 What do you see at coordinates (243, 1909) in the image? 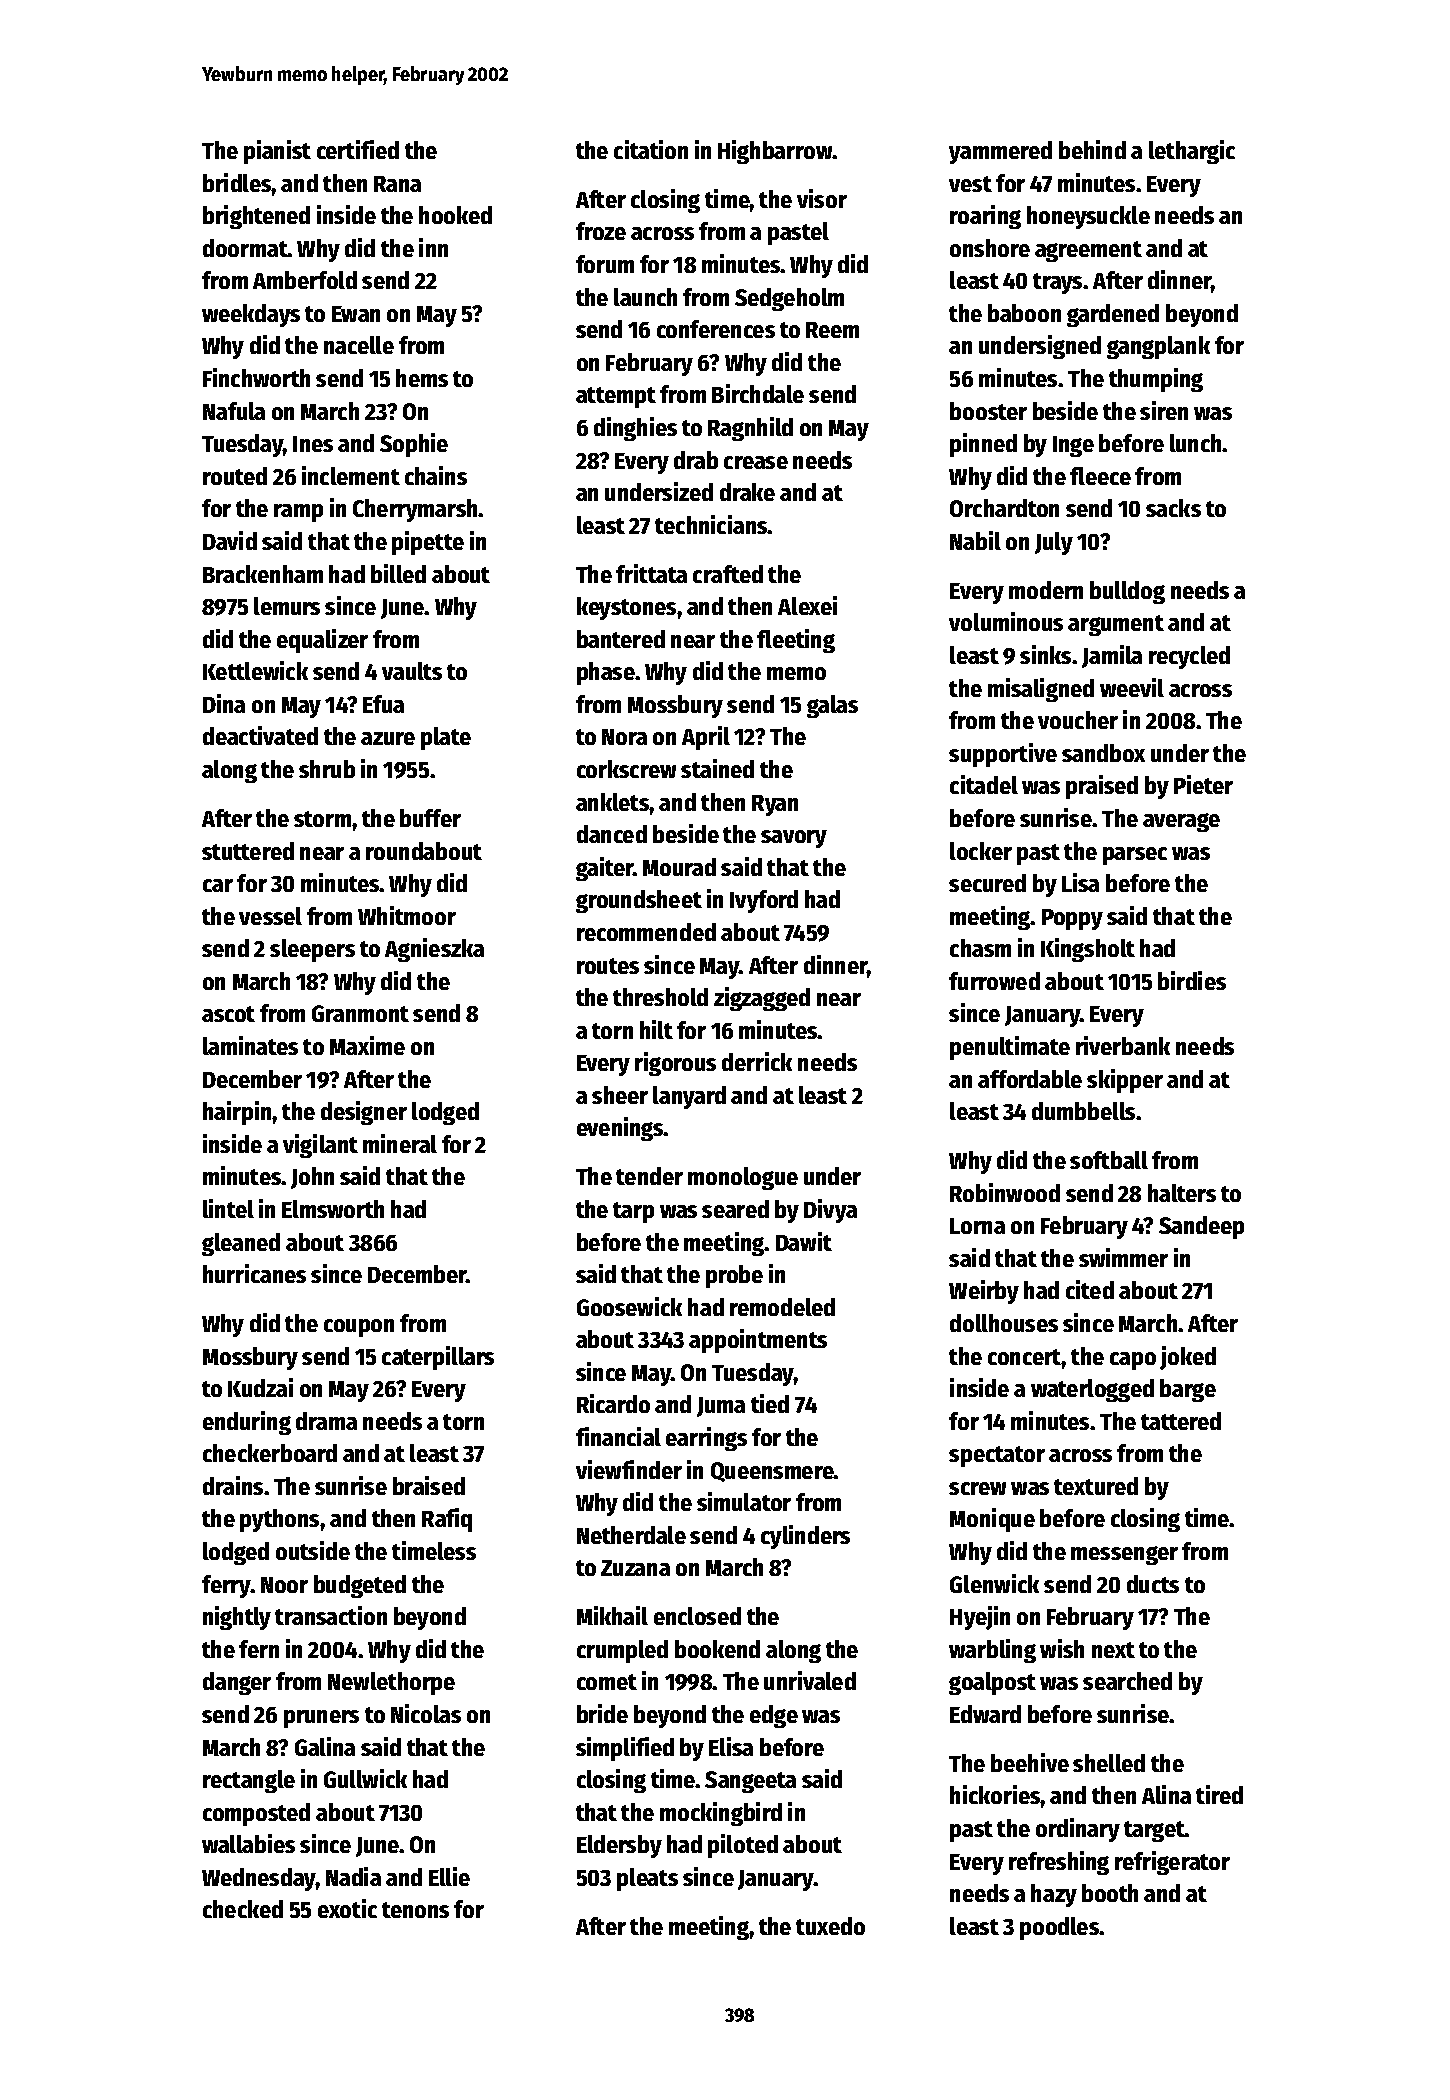
I see `checked` at bounding box center [243, 1909].
